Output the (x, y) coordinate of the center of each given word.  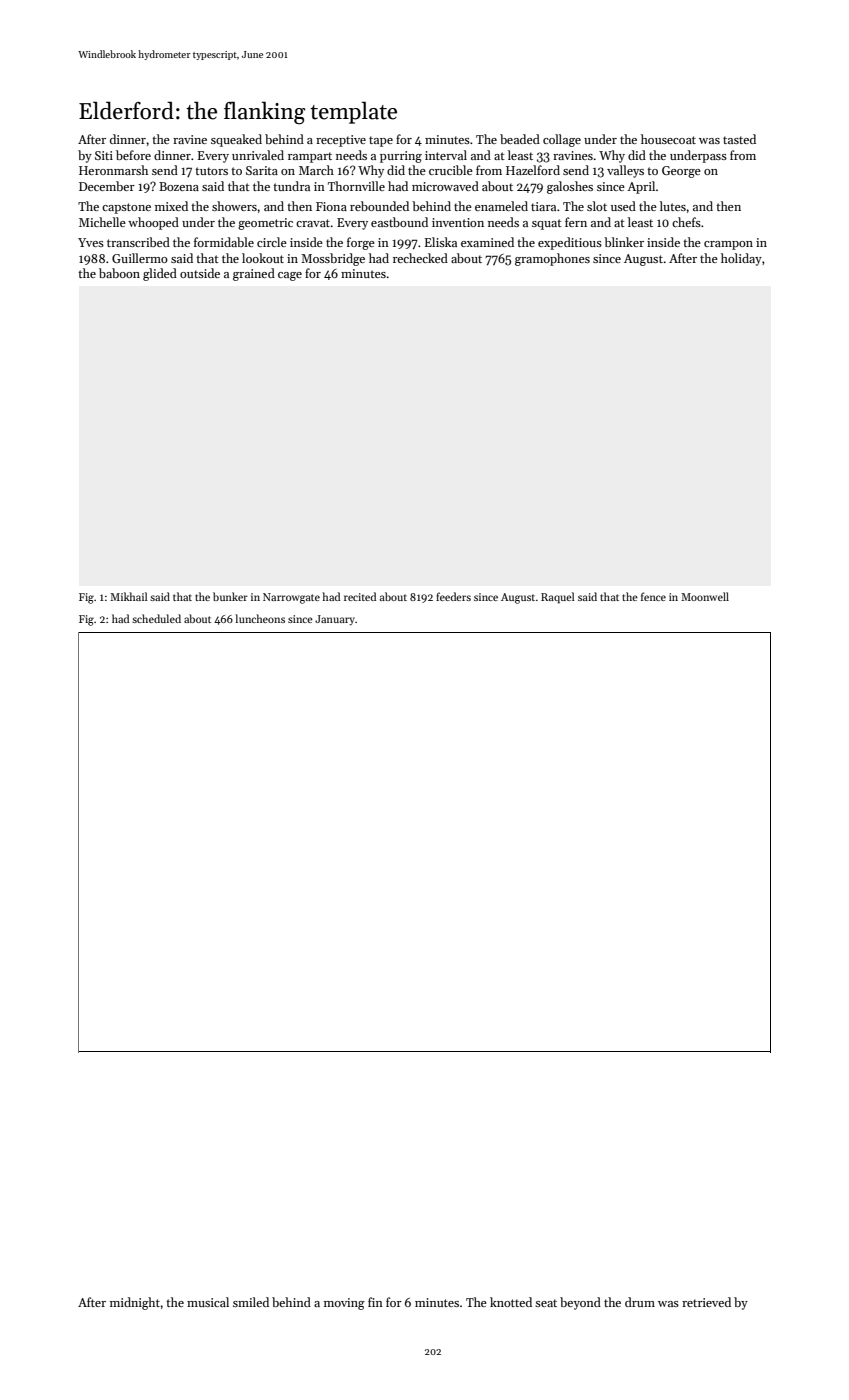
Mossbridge (333, 259)
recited (360, 596)
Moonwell (705, 596)
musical (208, 1302)
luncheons (260, 618)
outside (200, 273)
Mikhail (128, 596)
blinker (624, 242)
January (335, 620)
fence (653, 596)
